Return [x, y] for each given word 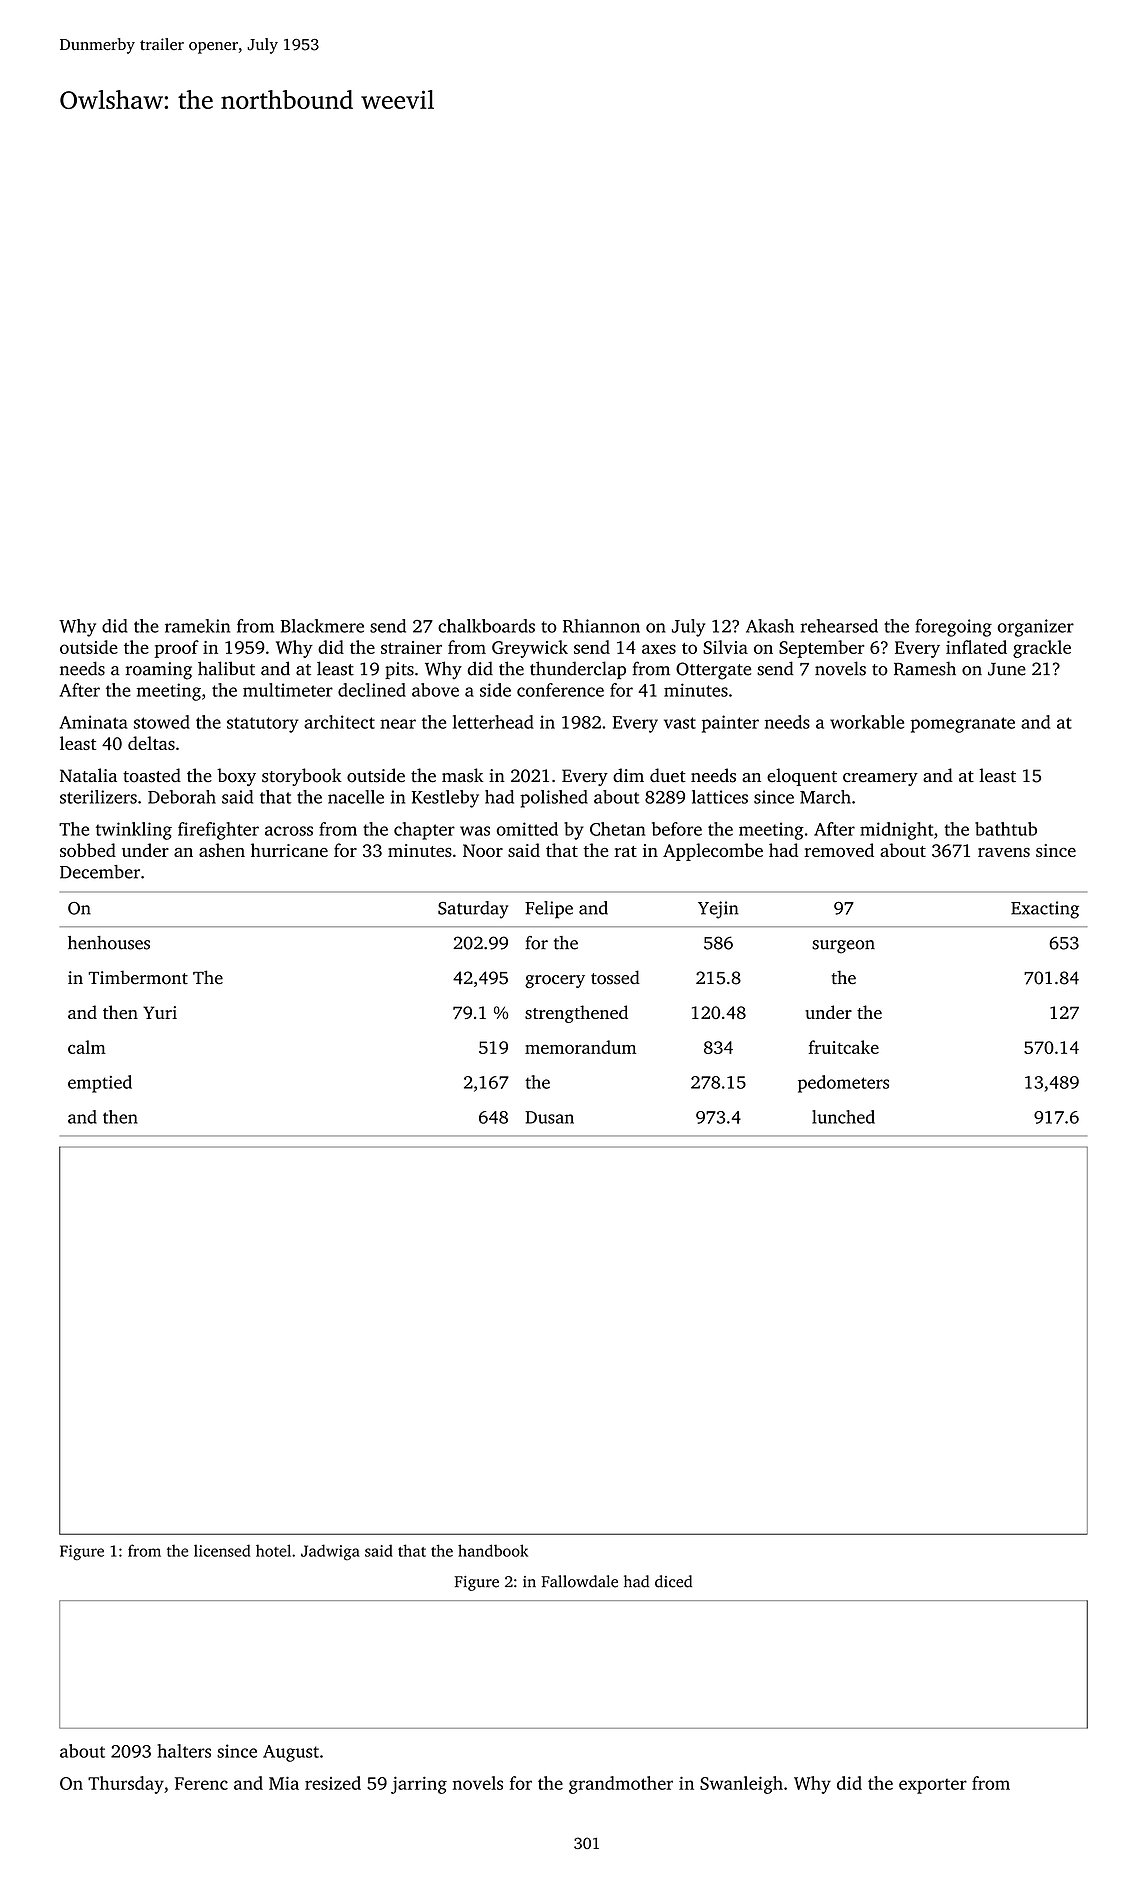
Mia [284, 1783]
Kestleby [445, 799]
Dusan [549, 1117]
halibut [226, 668]
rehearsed [839, 626]
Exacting [1045, 910]
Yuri [160, 1012]
